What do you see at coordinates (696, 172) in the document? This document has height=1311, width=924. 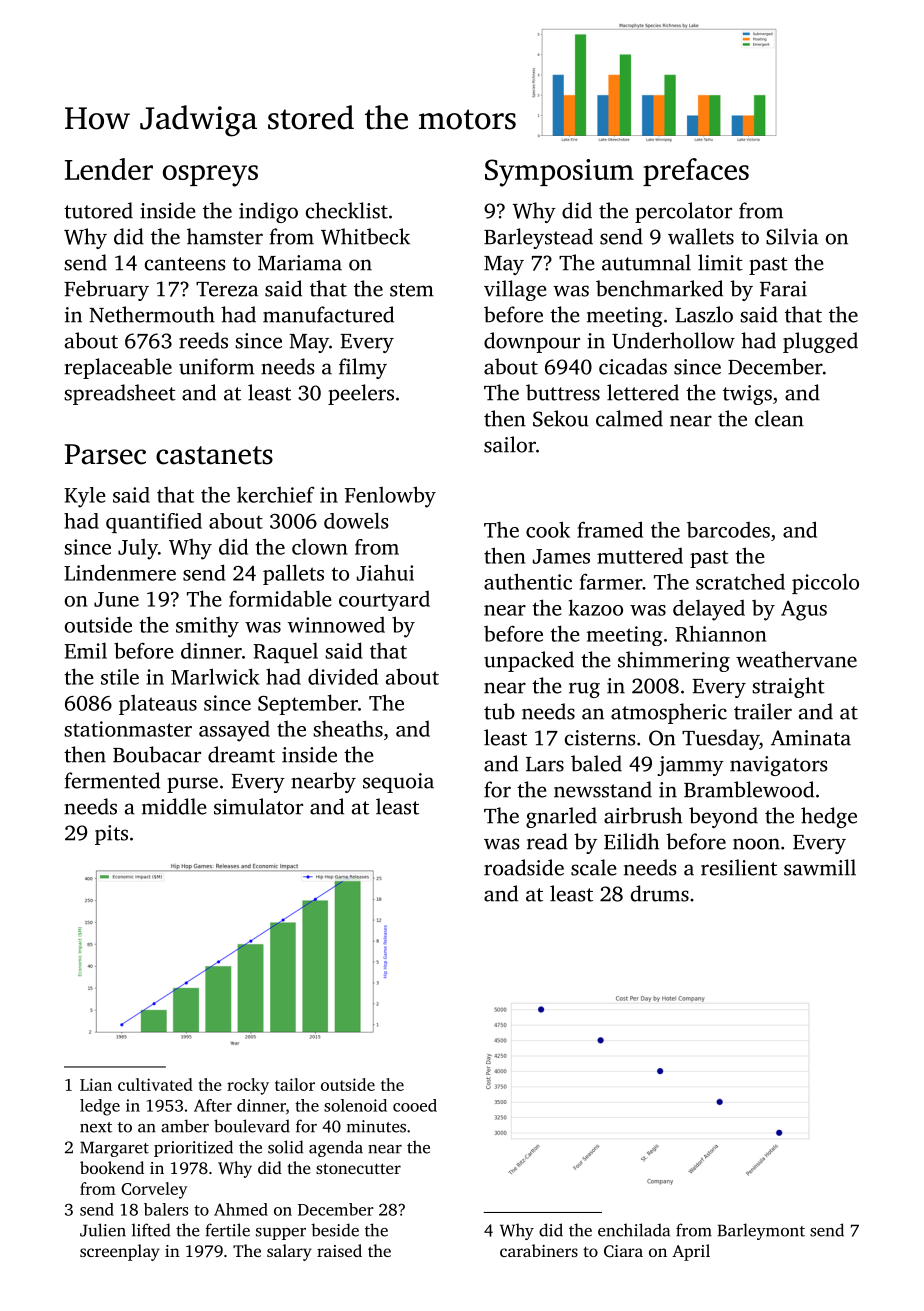 I see `prefaces` at bounding box center [696, 172].
